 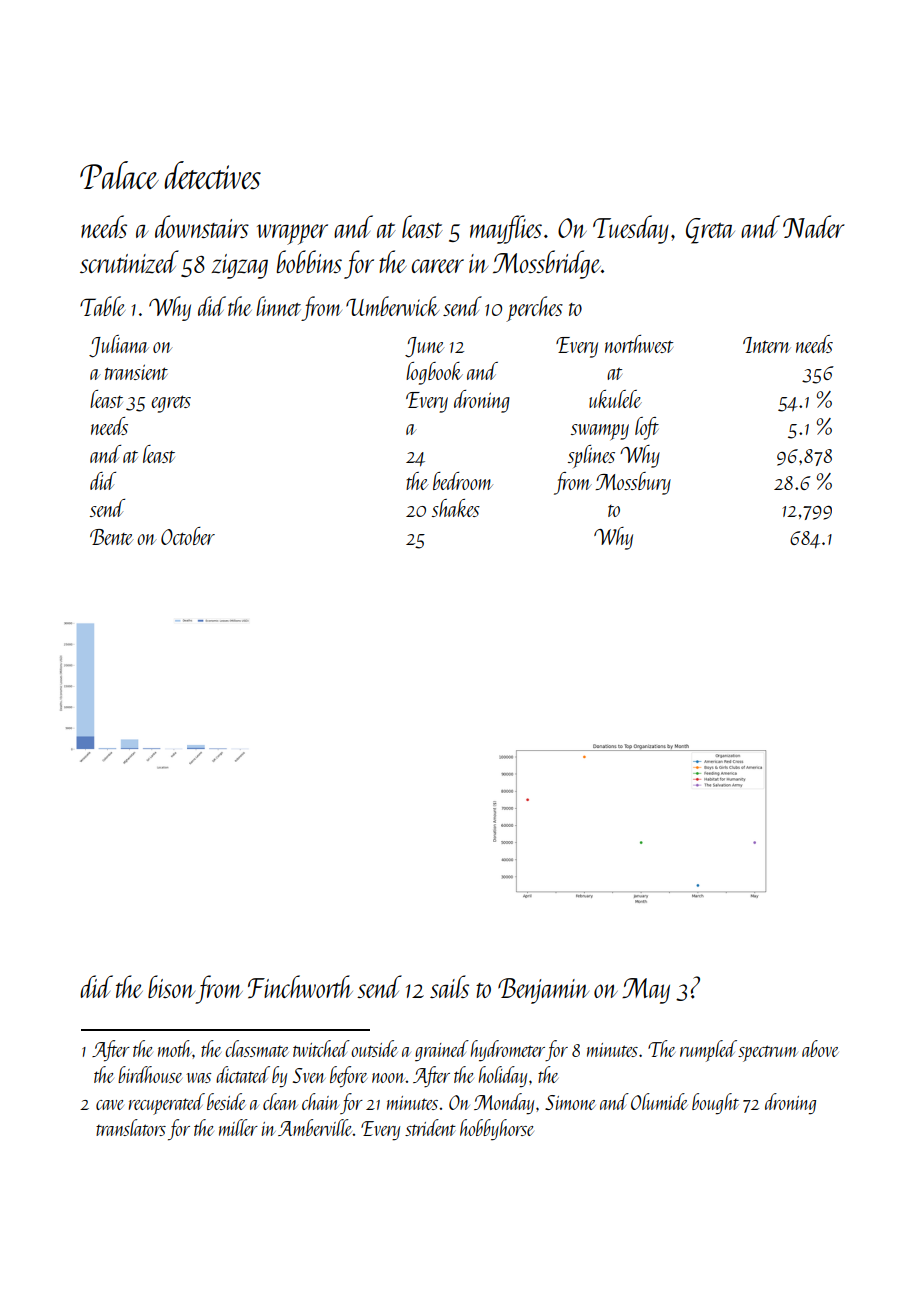 I want to click on mayflies, so click(x=506, y=229).
